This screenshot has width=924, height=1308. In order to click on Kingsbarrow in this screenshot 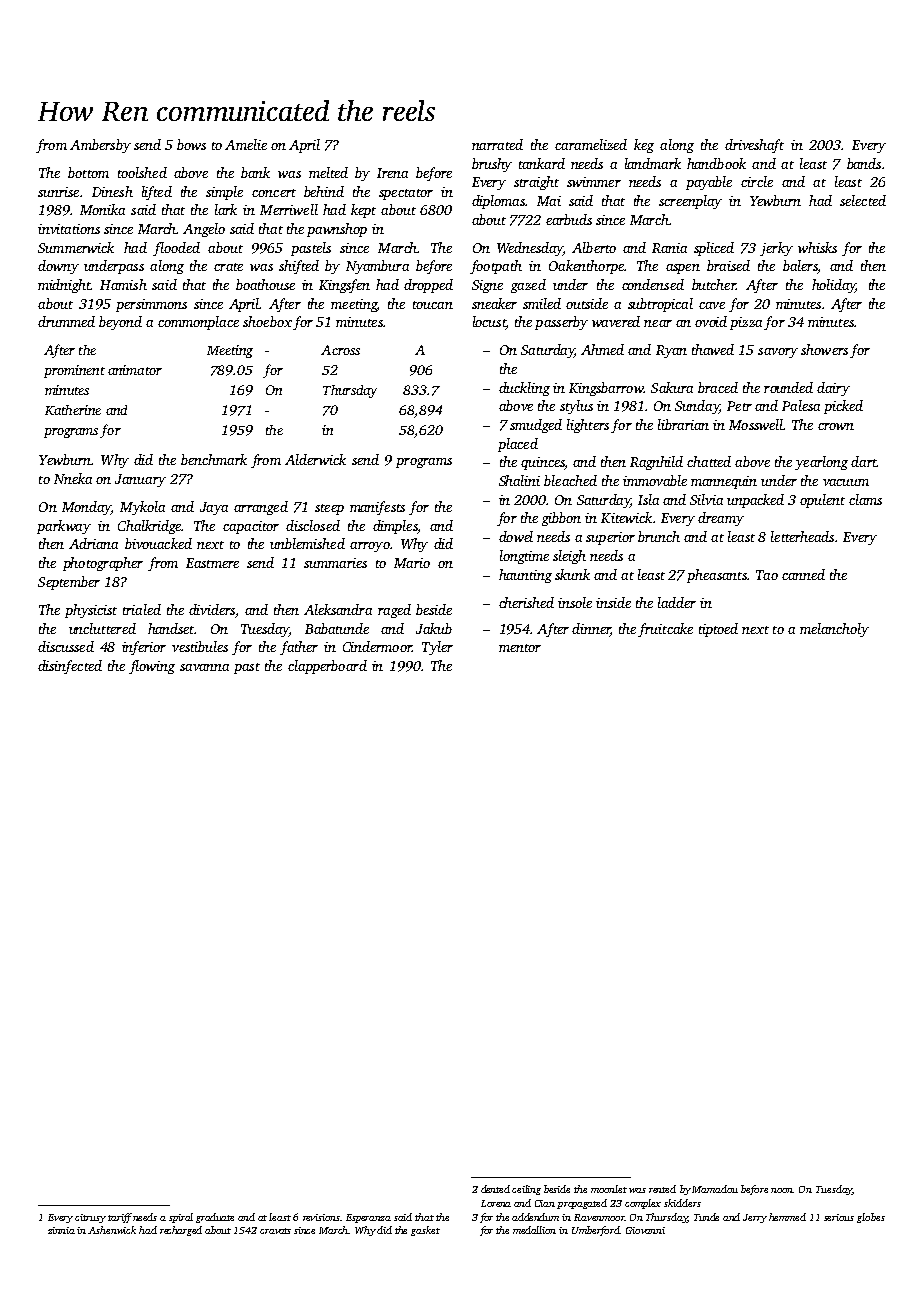, I will do `click(606, 389)`.
